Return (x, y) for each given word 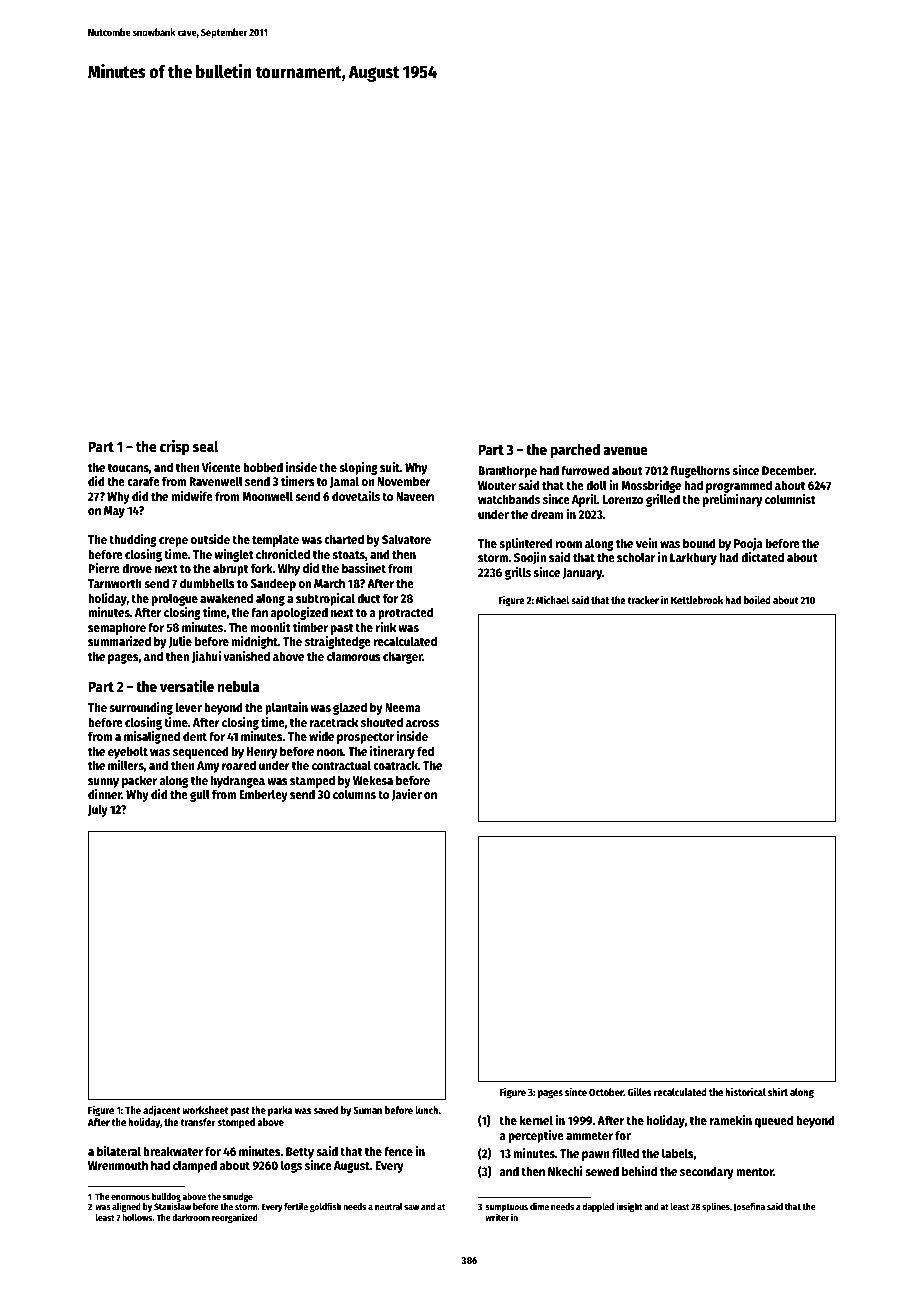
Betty (300, 1153)
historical (745, 1091)
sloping (359, 468)
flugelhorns (700, 471)
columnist (790, 499)
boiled (757, 599)
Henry (262, 753)
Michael (552, 599)
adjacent (162, 1111)
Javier (407, 795)
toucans (128, 468)
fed (425, 751)
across (422, 723)
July (98, 810)
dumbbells (207, 583)
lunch (427, 1110)
